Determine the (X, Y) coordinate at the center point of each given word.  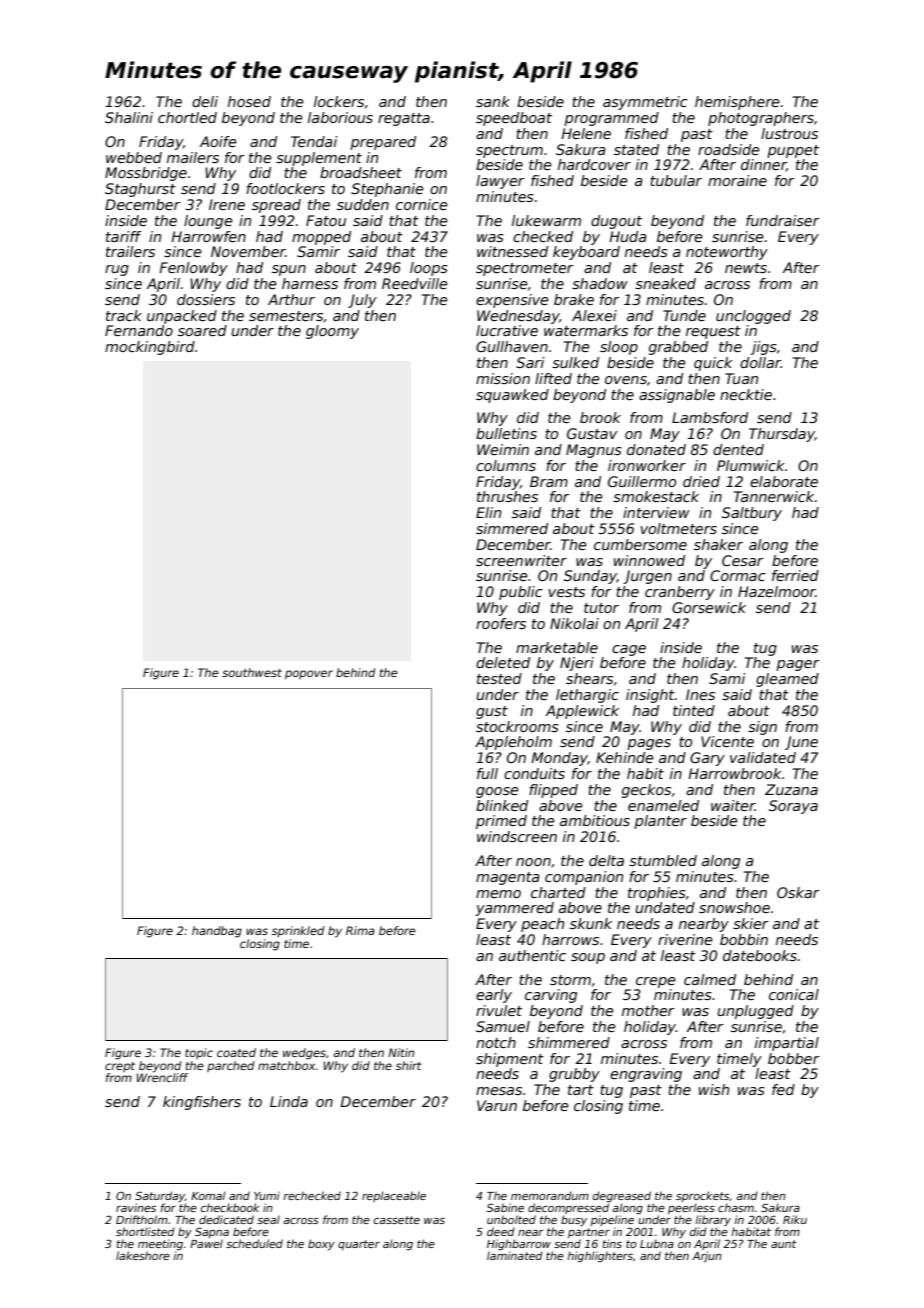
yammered (514, 909)
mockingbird (150, 348)
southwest (252, 672)
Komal (208, 1195)
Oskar (798, 892)
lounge (208, 222)
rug (117, 270)
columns (506, 465)
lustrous (789, 133)
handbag (217, 932)
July (362, 301)
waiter (733, 805)
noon (533, 862)
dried (701, 481)
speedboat (514, 119)
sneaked (665, 283)
